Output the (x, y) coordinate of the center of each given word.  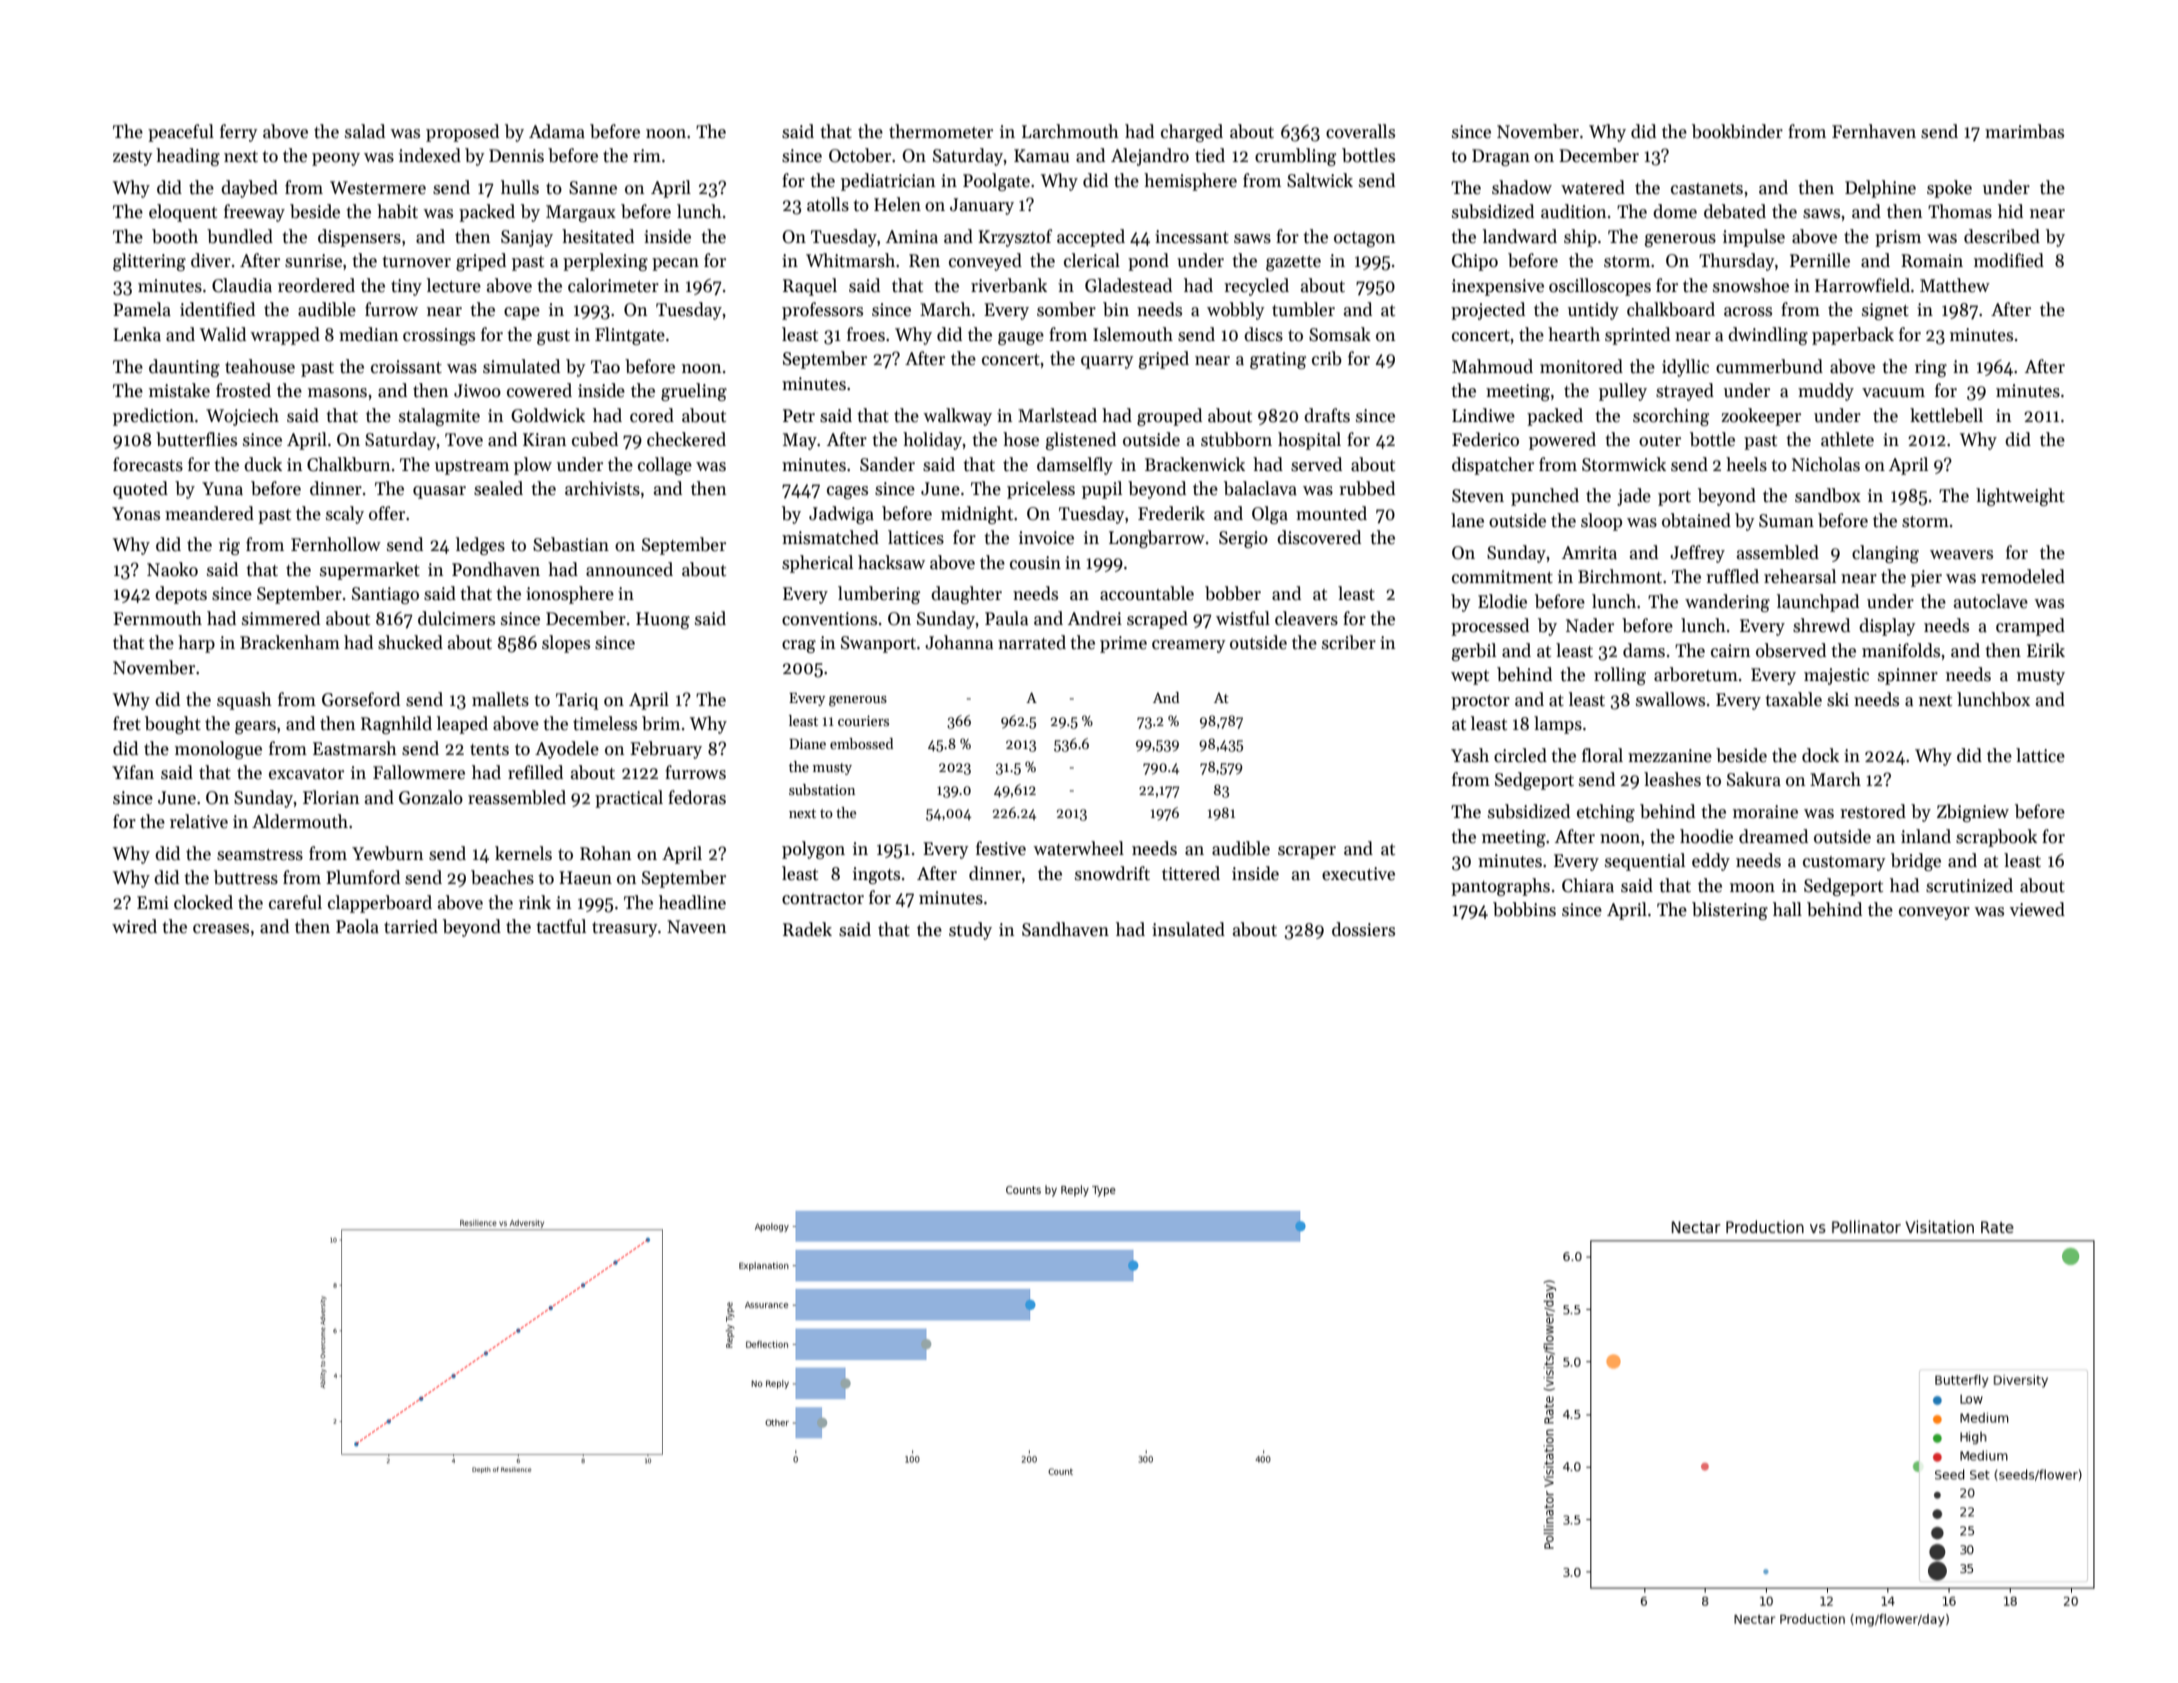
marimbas (2024, 131)
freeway (254, 213)
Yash (1470, 755)
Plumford (363, 877)
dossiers (1363, 929)
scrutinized (1969, 885)
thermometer (941, 131)
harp (196, 644)
